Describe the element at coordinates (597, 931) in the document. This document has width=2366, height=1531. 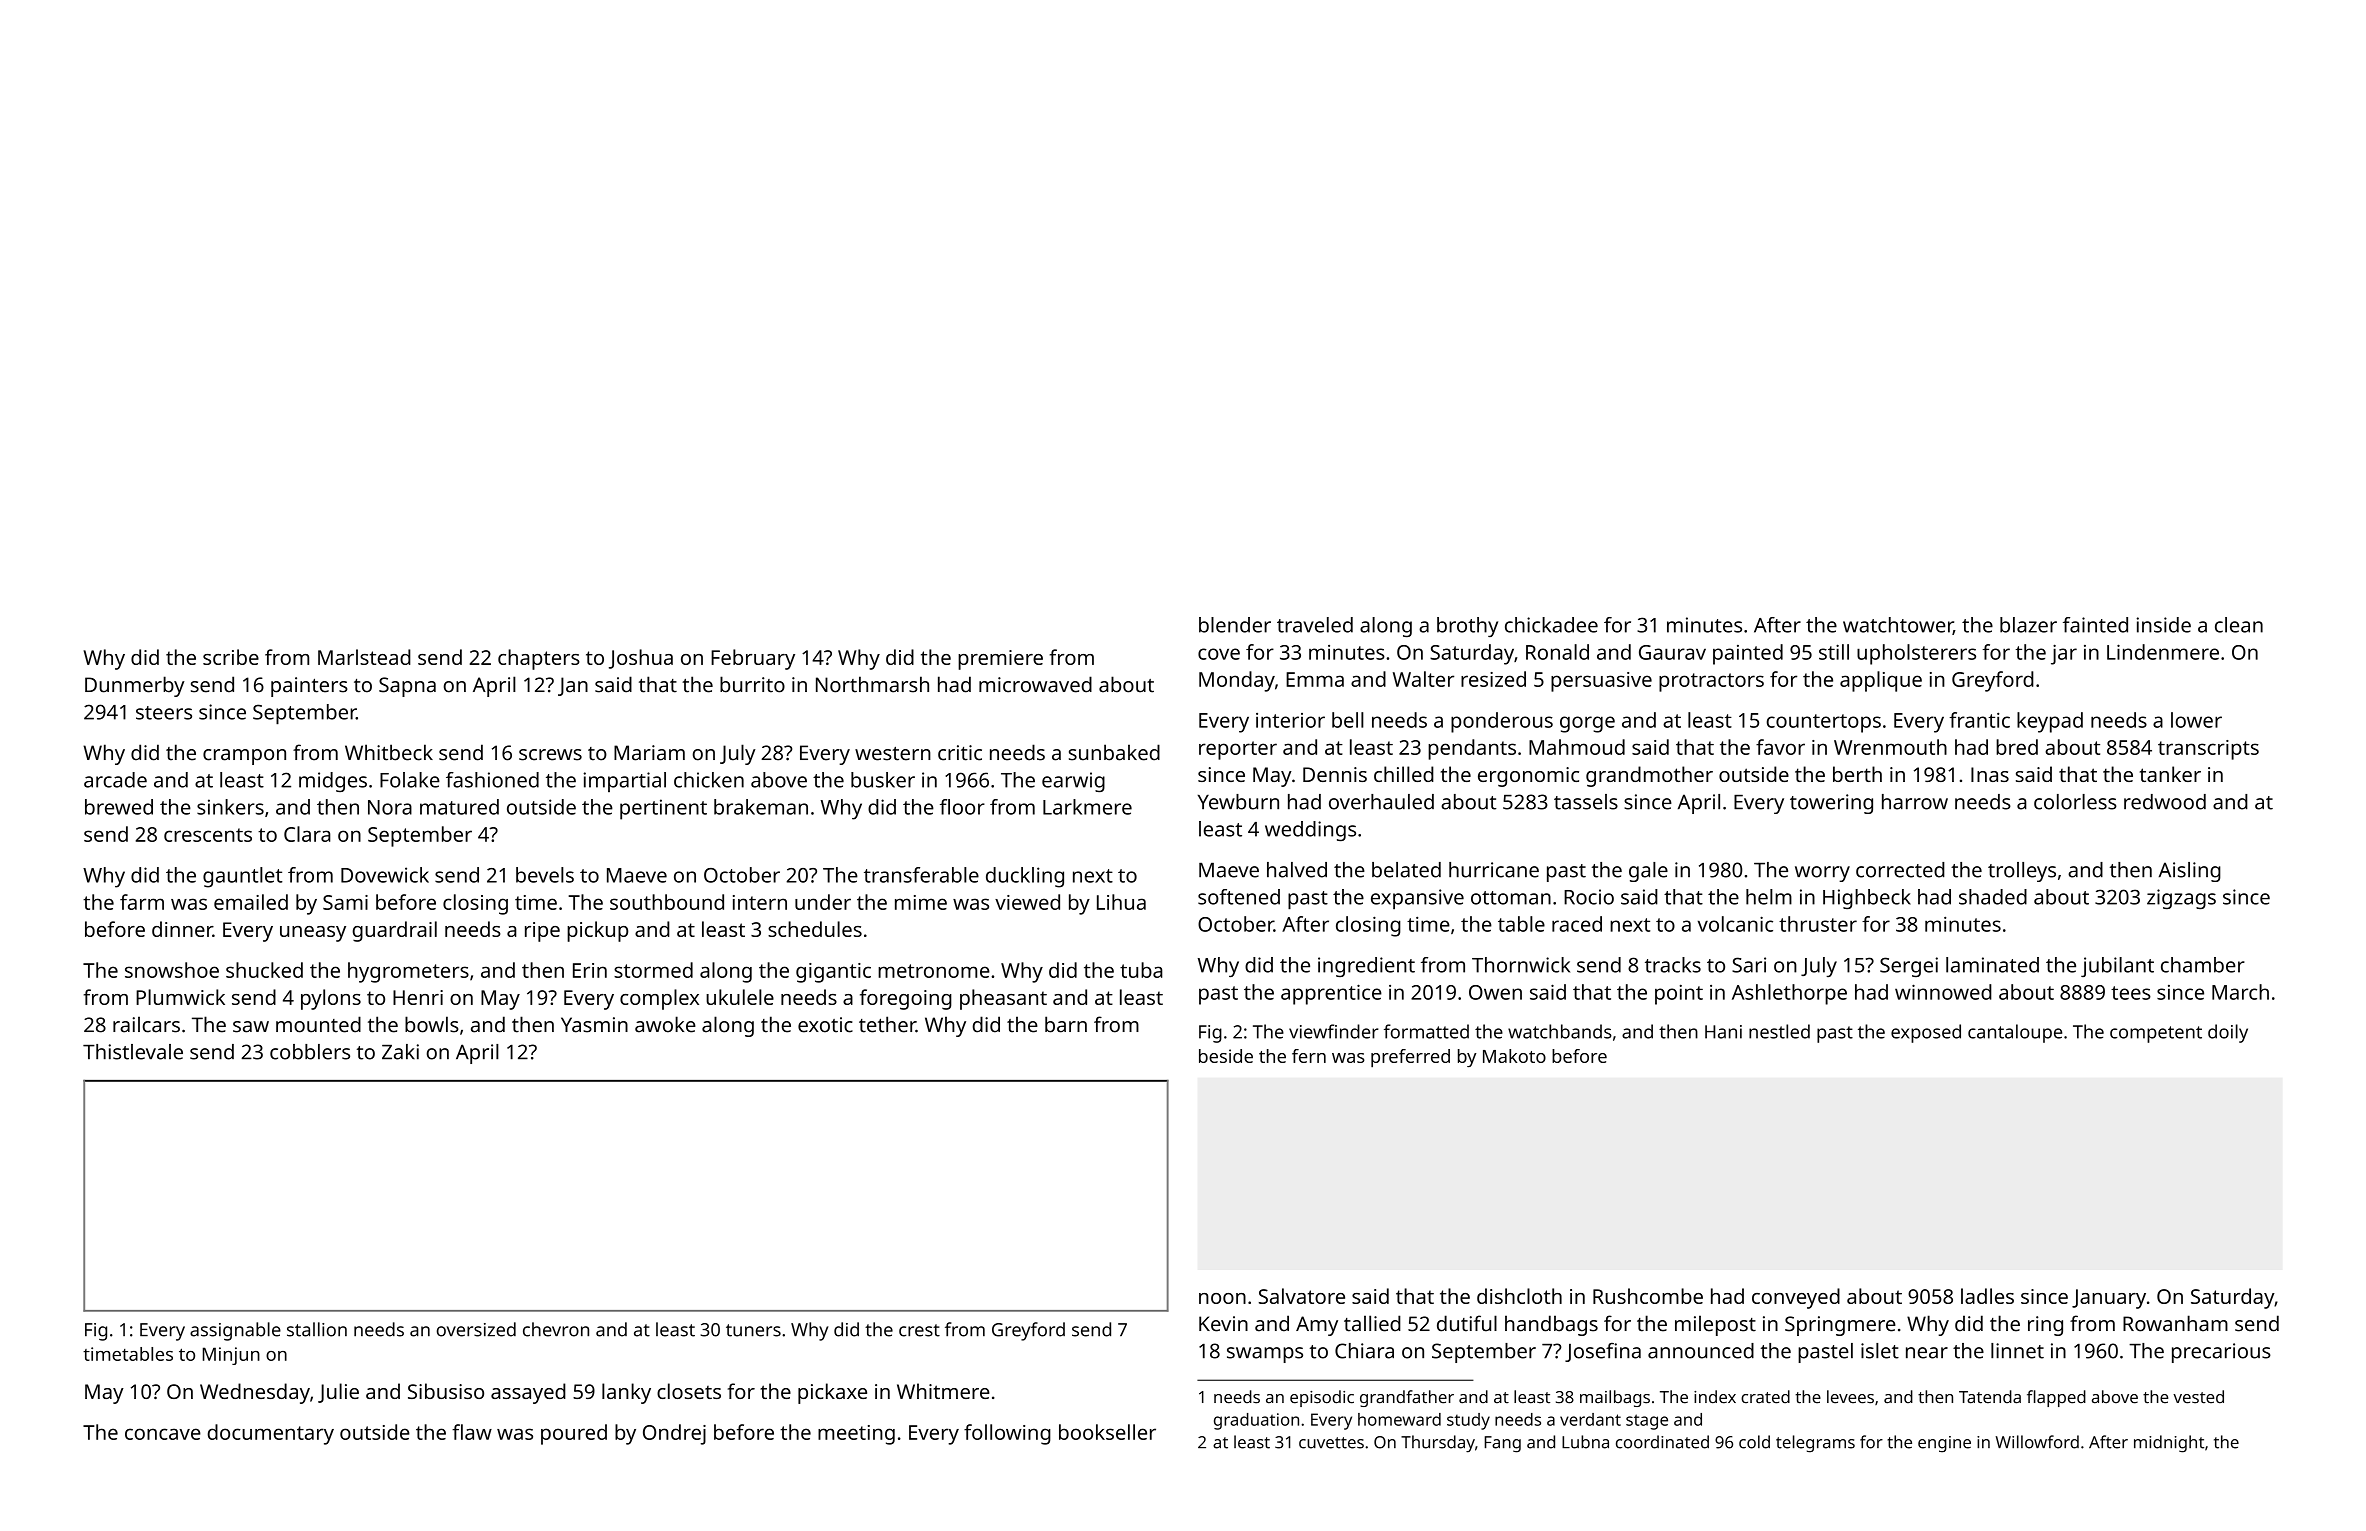
I see `pickup` at that location.
